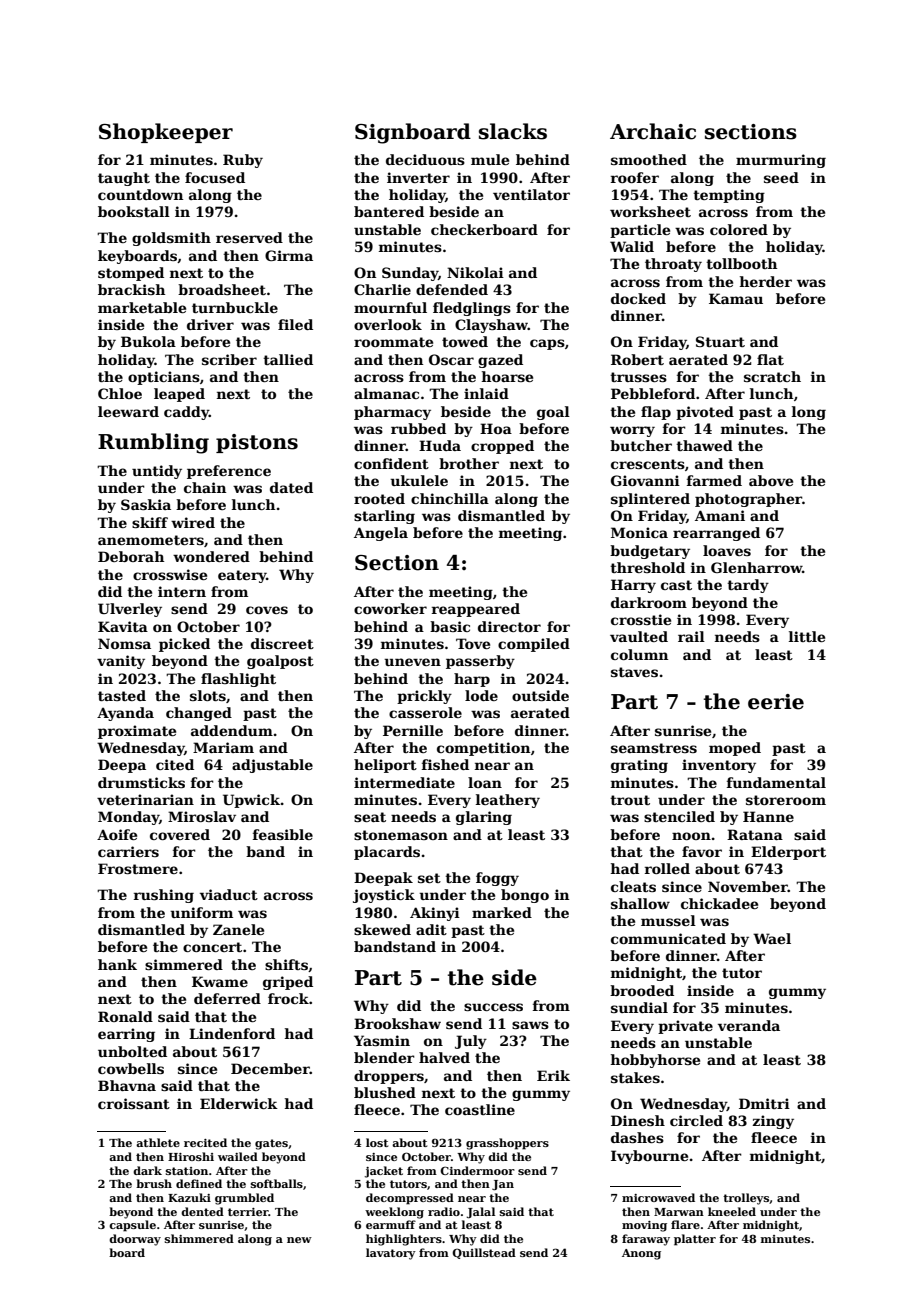 The width and height of the screenshot is (924, 1308). Describe the element at coordinates (695, 1240) in the screenshot. I see `platter` at that location.
